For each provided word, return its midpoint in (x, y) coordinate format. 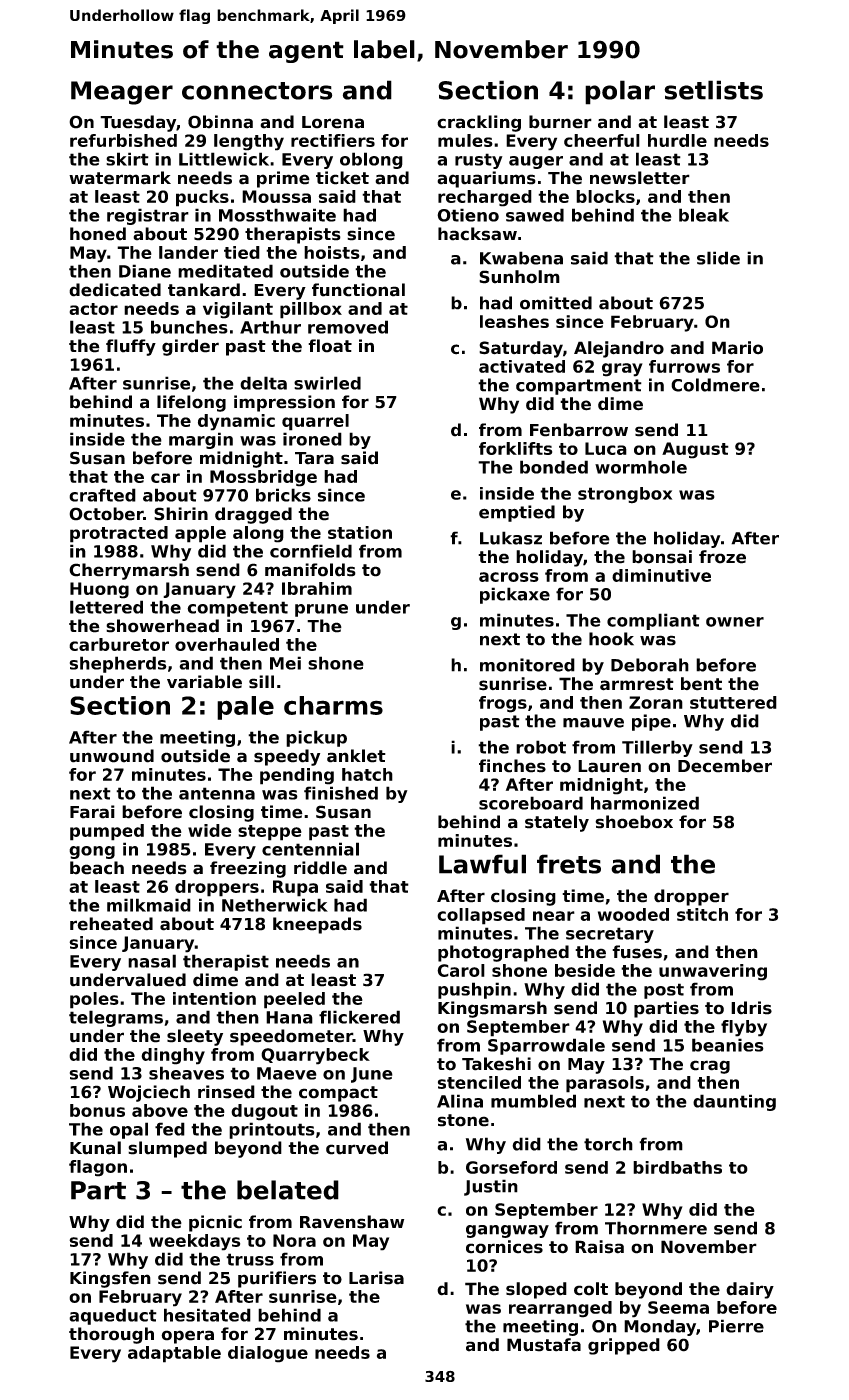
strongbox (625, 495)
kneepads (317, 925)
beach (97, 868)
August (695, 450)
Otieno (468, 215)
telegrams (116, 1018)
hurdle (677, 140)
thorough (111, 1335)
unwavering (713, 972)
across (509, 577)
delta (263, 383)
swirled (327, 383)
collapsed (481, 916)
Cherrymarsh (129, 571)
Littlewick (224, 159)
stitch (702, 914)
